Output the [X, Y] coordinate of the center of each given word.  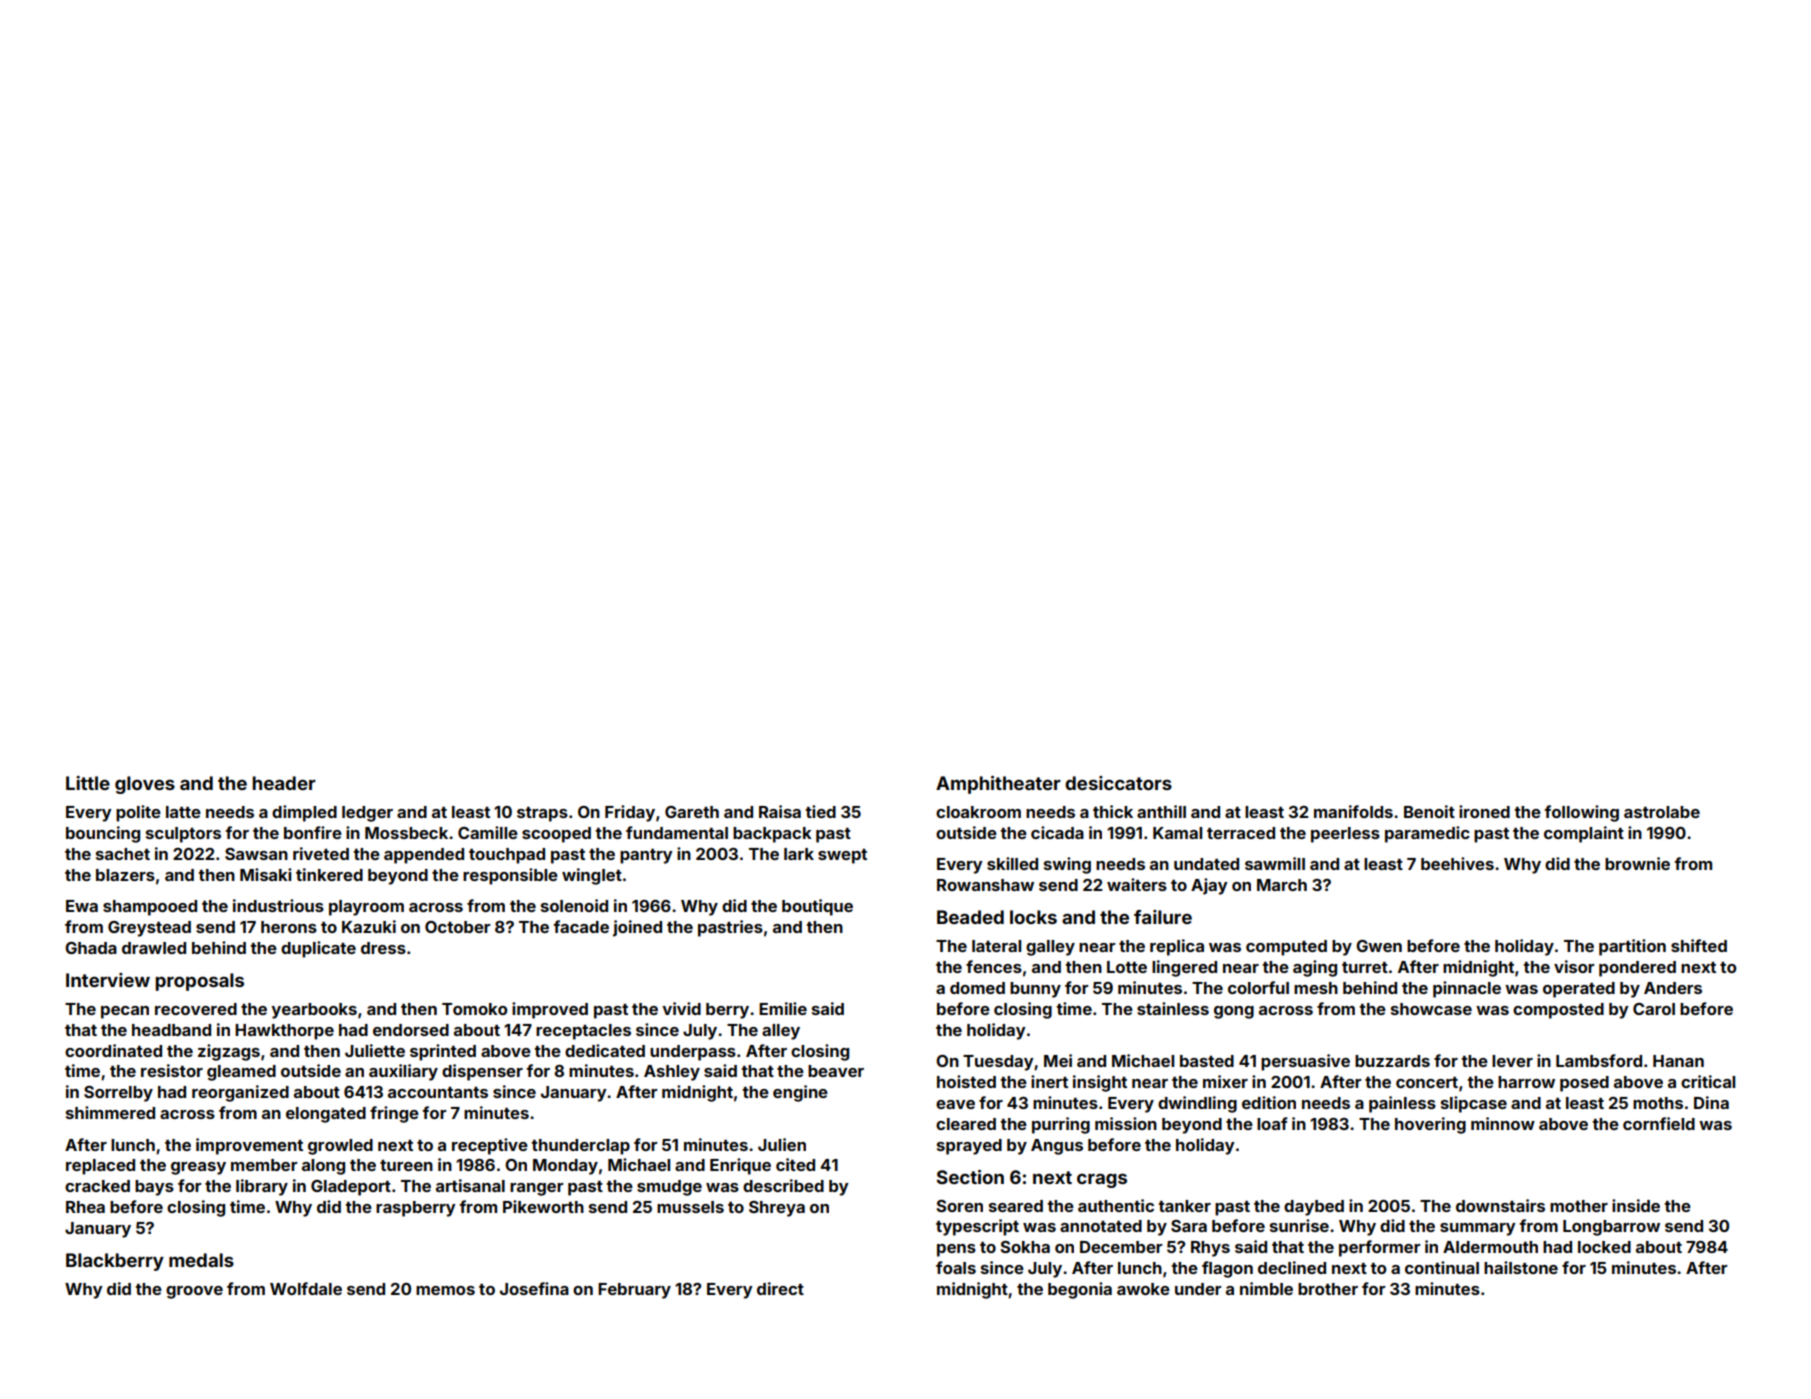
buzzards [1392, 1061]
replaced [100, 1167]
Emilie [783, 1008]
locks [1033, 917]
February [634, 1291]
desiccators [1118, 783]
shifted [1699, 945]
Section [970, 1177]
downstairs [1500, 1205]
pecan [125, 1012]
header [284, 783]
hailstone [1521, 1267]
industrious [278, 905]
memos [445, 1290]
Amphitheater [998, 785]
